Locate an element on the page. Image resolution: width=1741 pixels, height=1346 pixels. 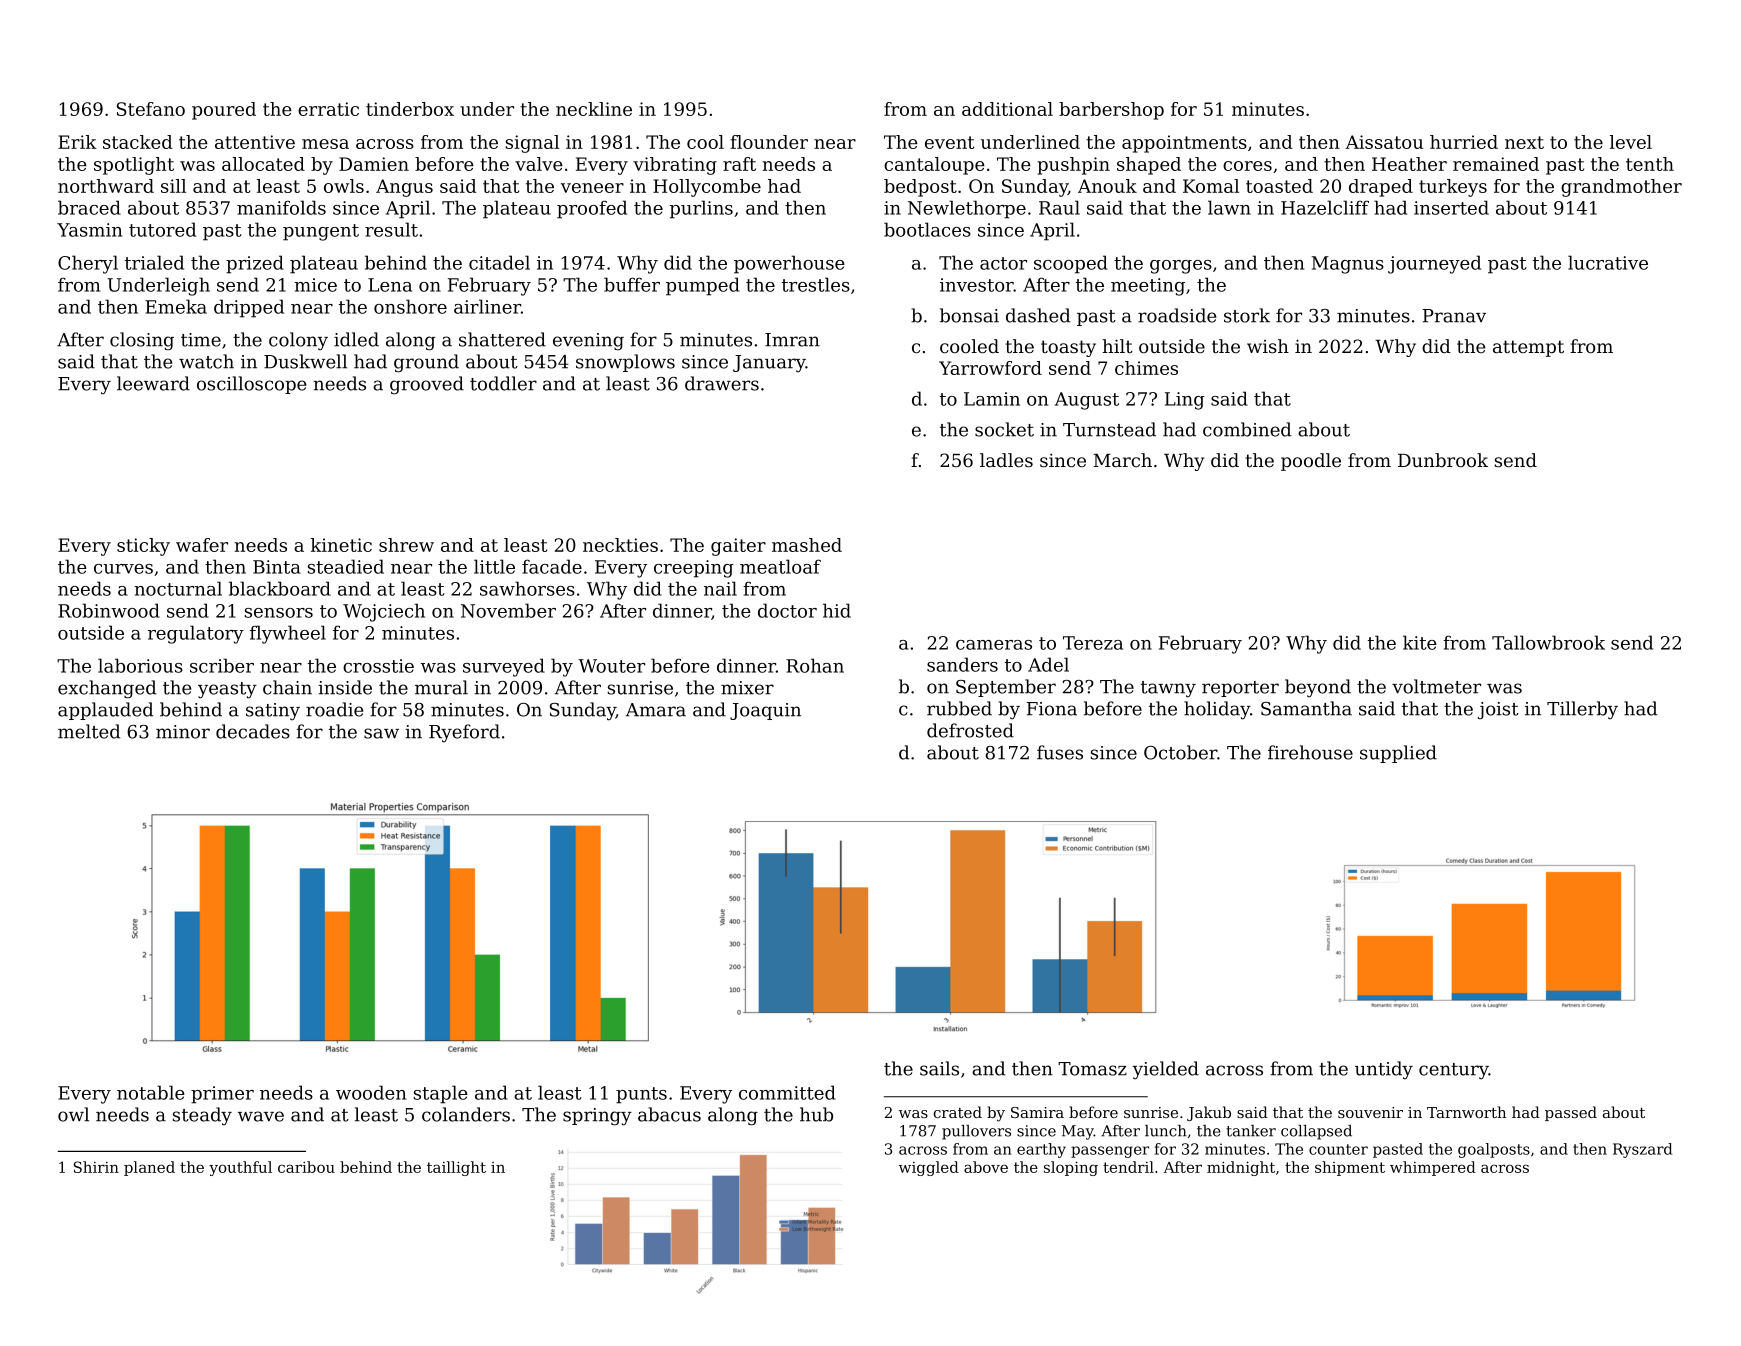
poodle is located at coordinates (1311, 462).
